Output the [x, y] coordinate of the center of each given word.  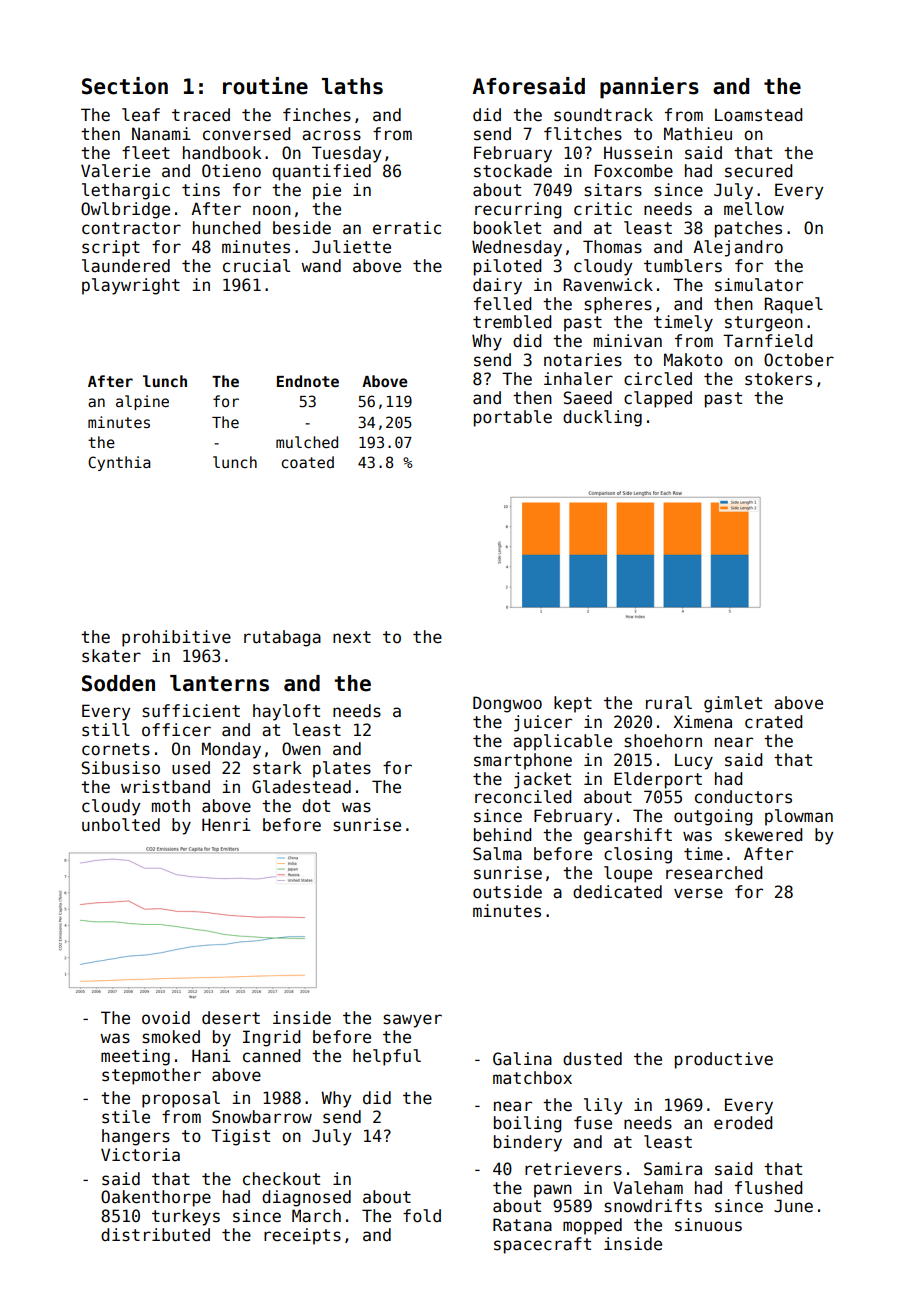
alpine [142, 402]
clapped [658, 399]
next [352, 637]
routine [265, 86]
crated [773, 722]
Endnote [308, 381]
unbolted [121, 825]
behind [502, 835]
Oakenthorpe [156, 1198]
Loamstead [758, 115]
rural [669, 703]
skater [111, 656]
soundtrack [603, 115]
